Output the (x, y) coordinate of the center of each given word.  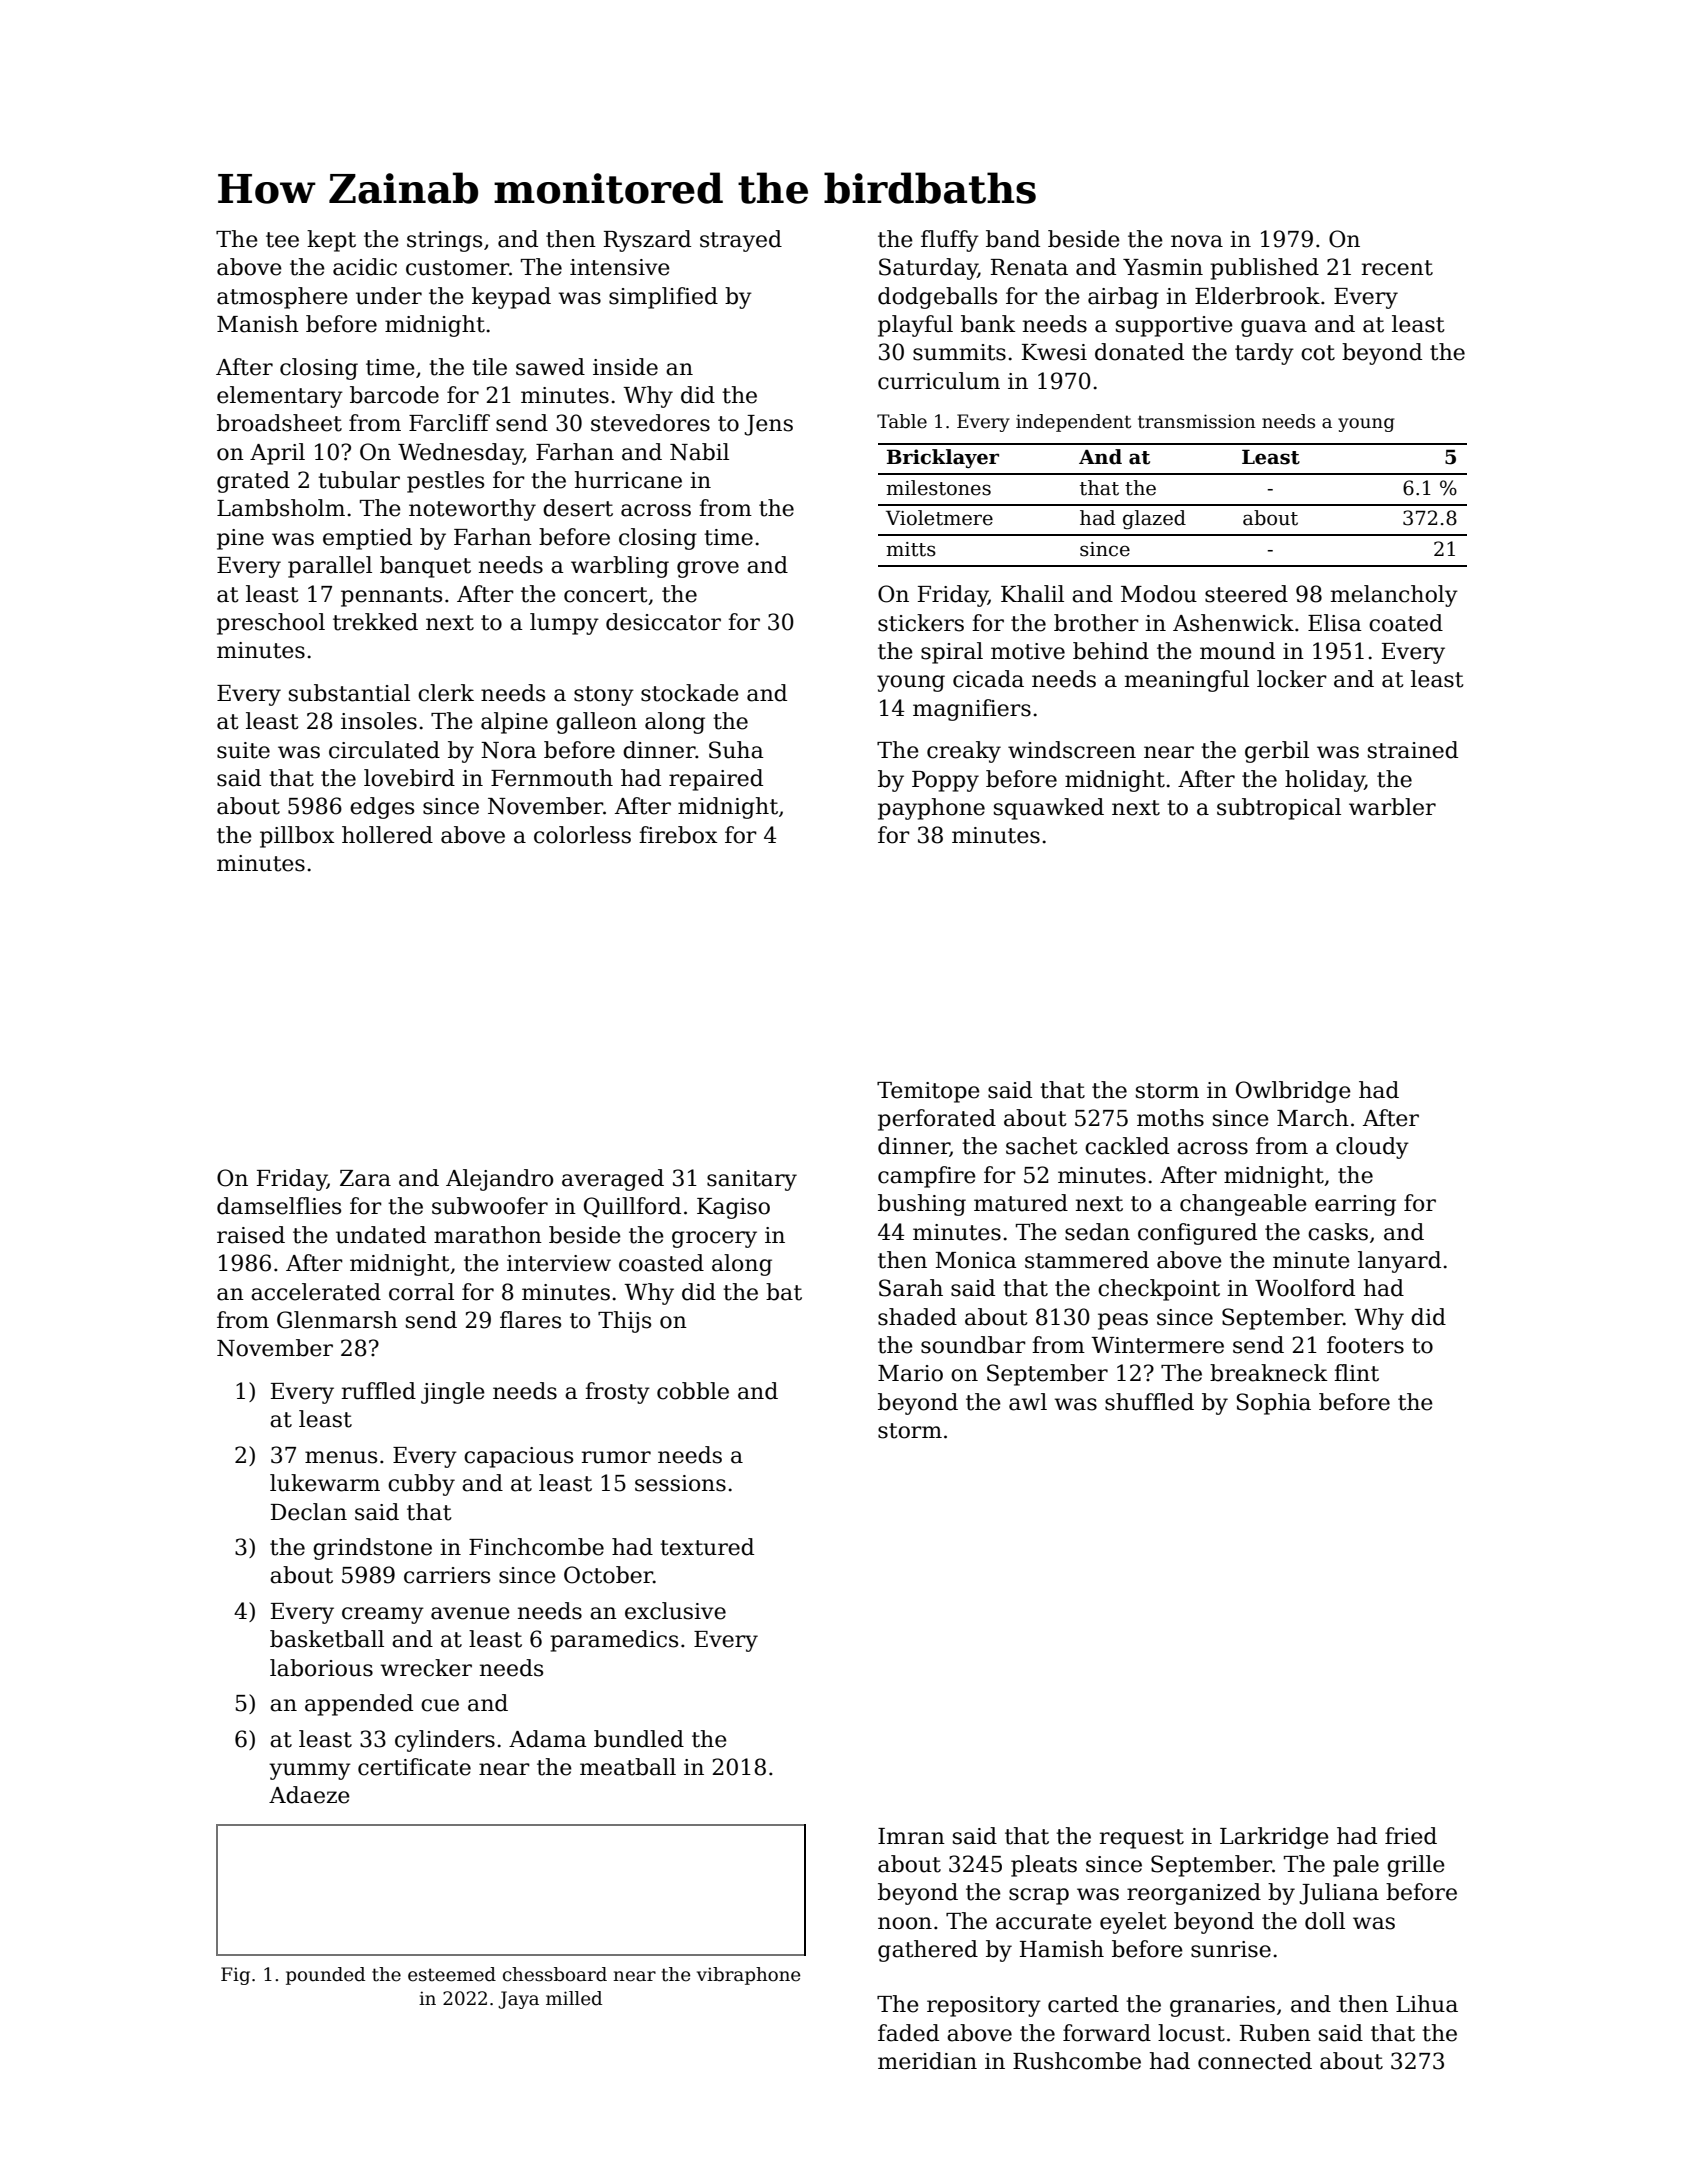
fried (1411, 1836)
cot (1318, 353)
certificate (414, 1767)
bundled (639, 1739)
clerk (446, 693)
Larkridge (1274, 1838)
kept (331, 241)
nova (1197, 241)
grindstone (372, 1549)
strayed (741, 241)
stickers (921, 623)
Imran (911, 1836)
